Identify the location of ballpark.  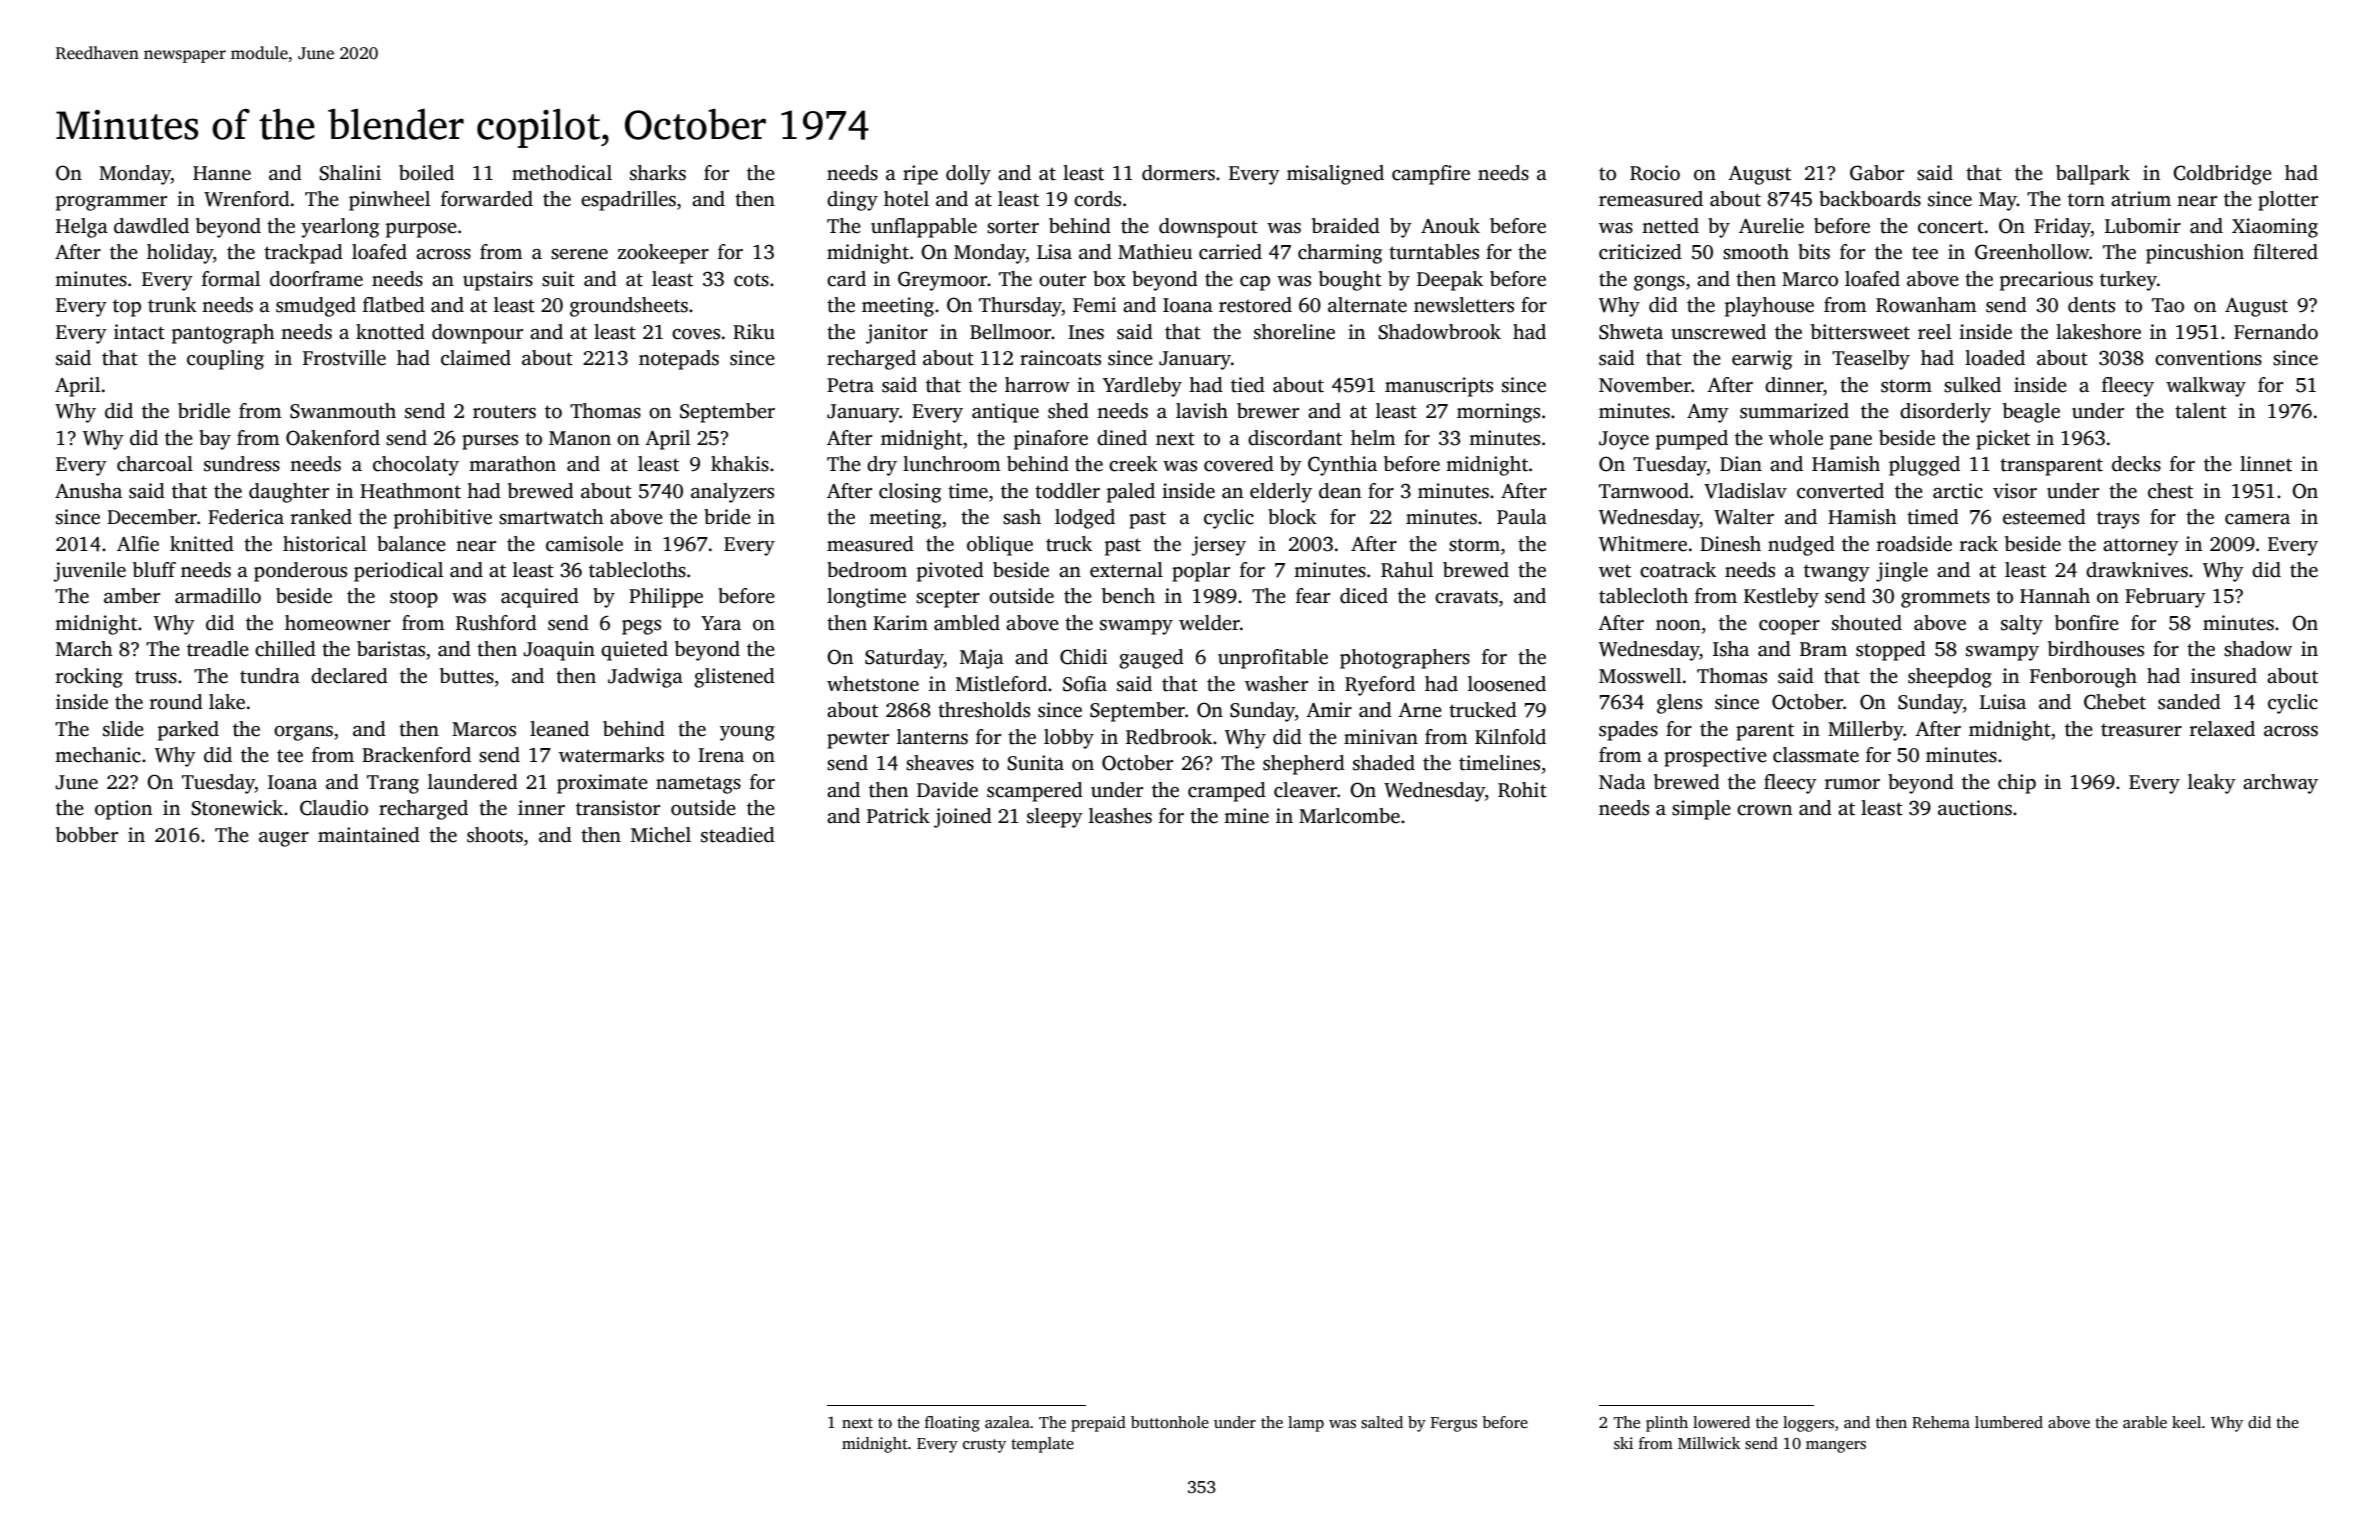
(2093, 175).
